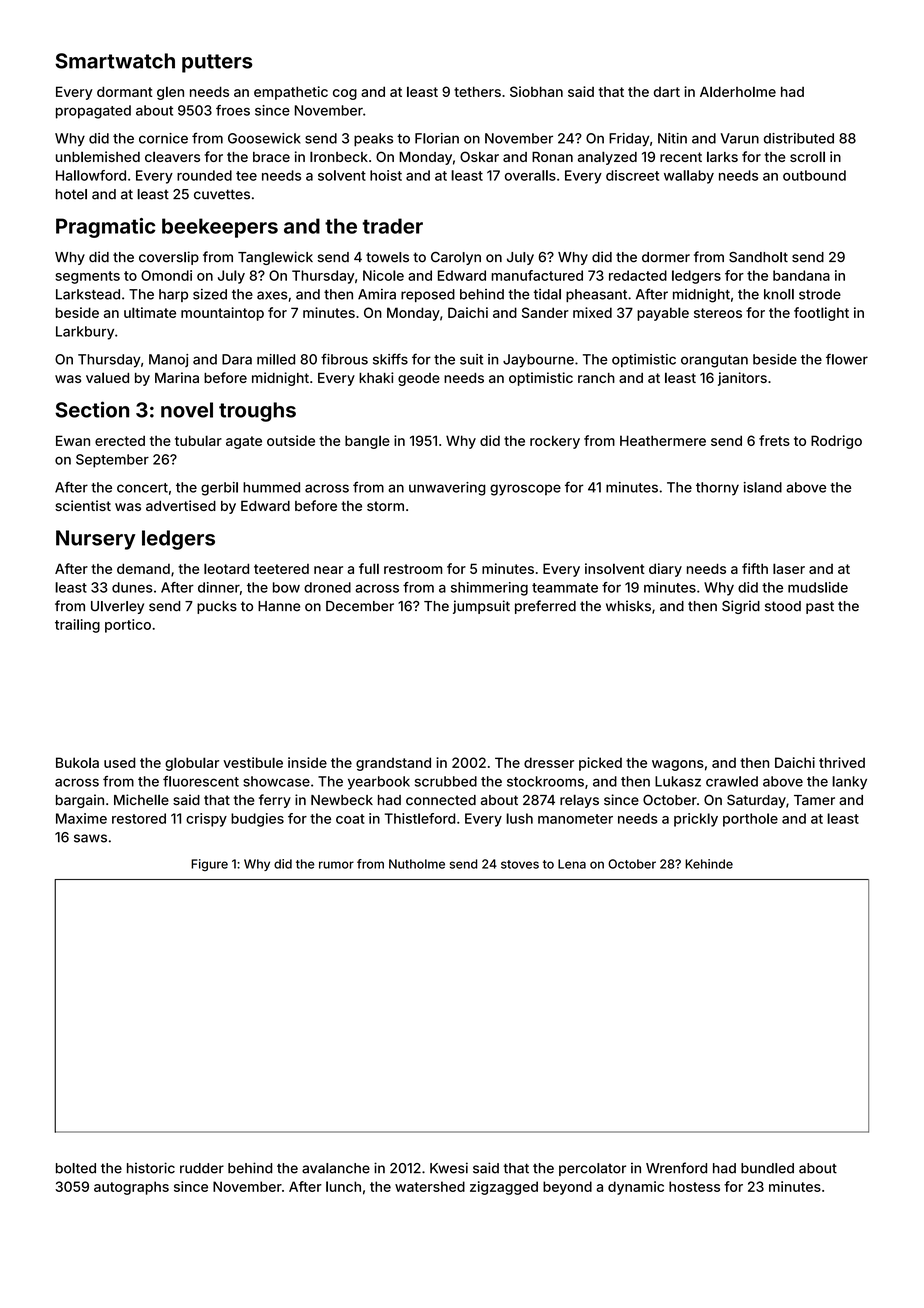 Image resolution: width=924 pixels, height=1308 pixels. What do you see at coordinates (519, 818) in the document?
I see `lush` at bounding box center [519, 818].
